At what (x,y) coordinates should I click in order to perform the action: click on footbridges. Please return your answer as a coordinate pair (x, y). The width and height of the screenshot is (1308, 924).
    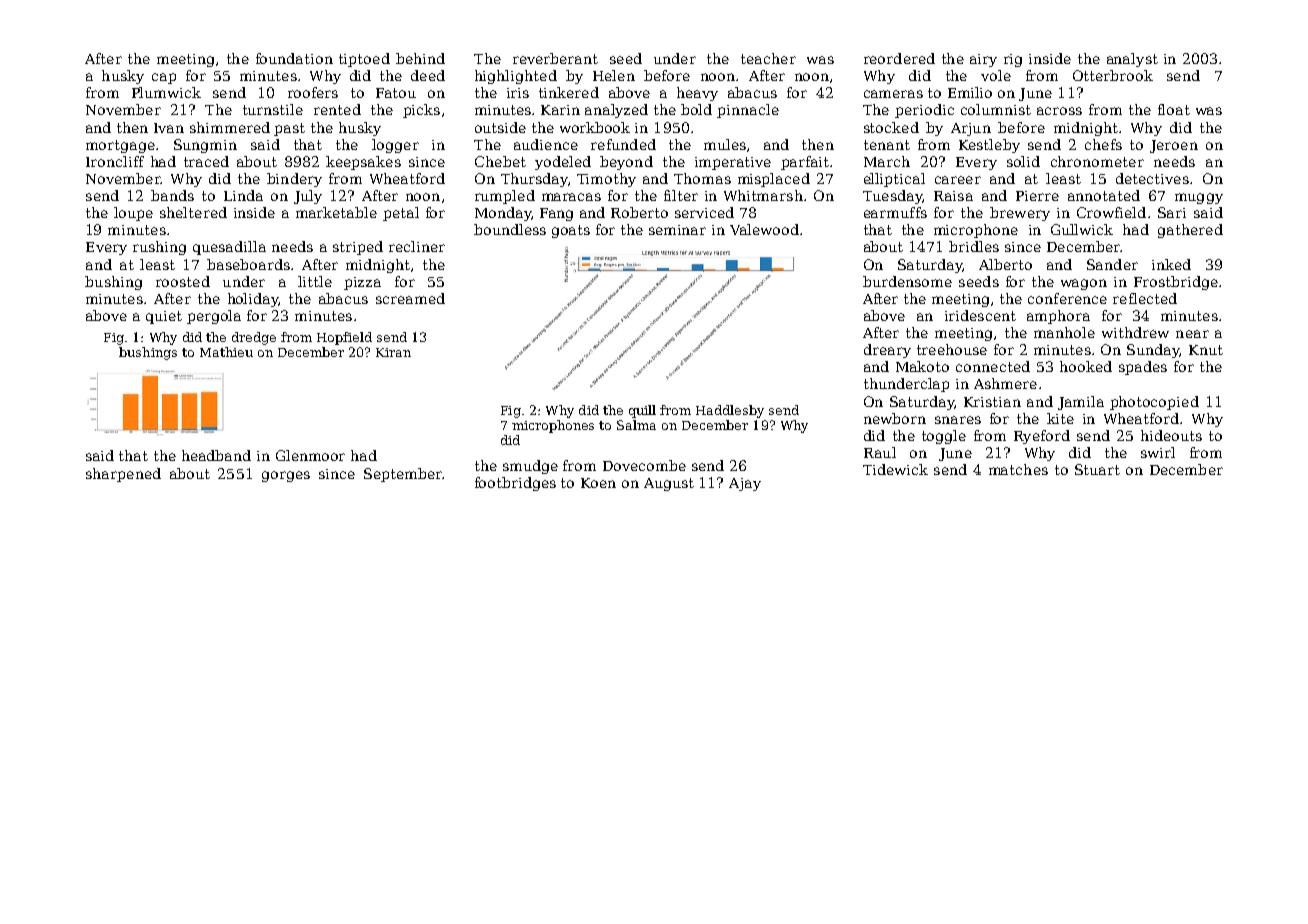
    Looking at the image, I should click on (515, 484).
